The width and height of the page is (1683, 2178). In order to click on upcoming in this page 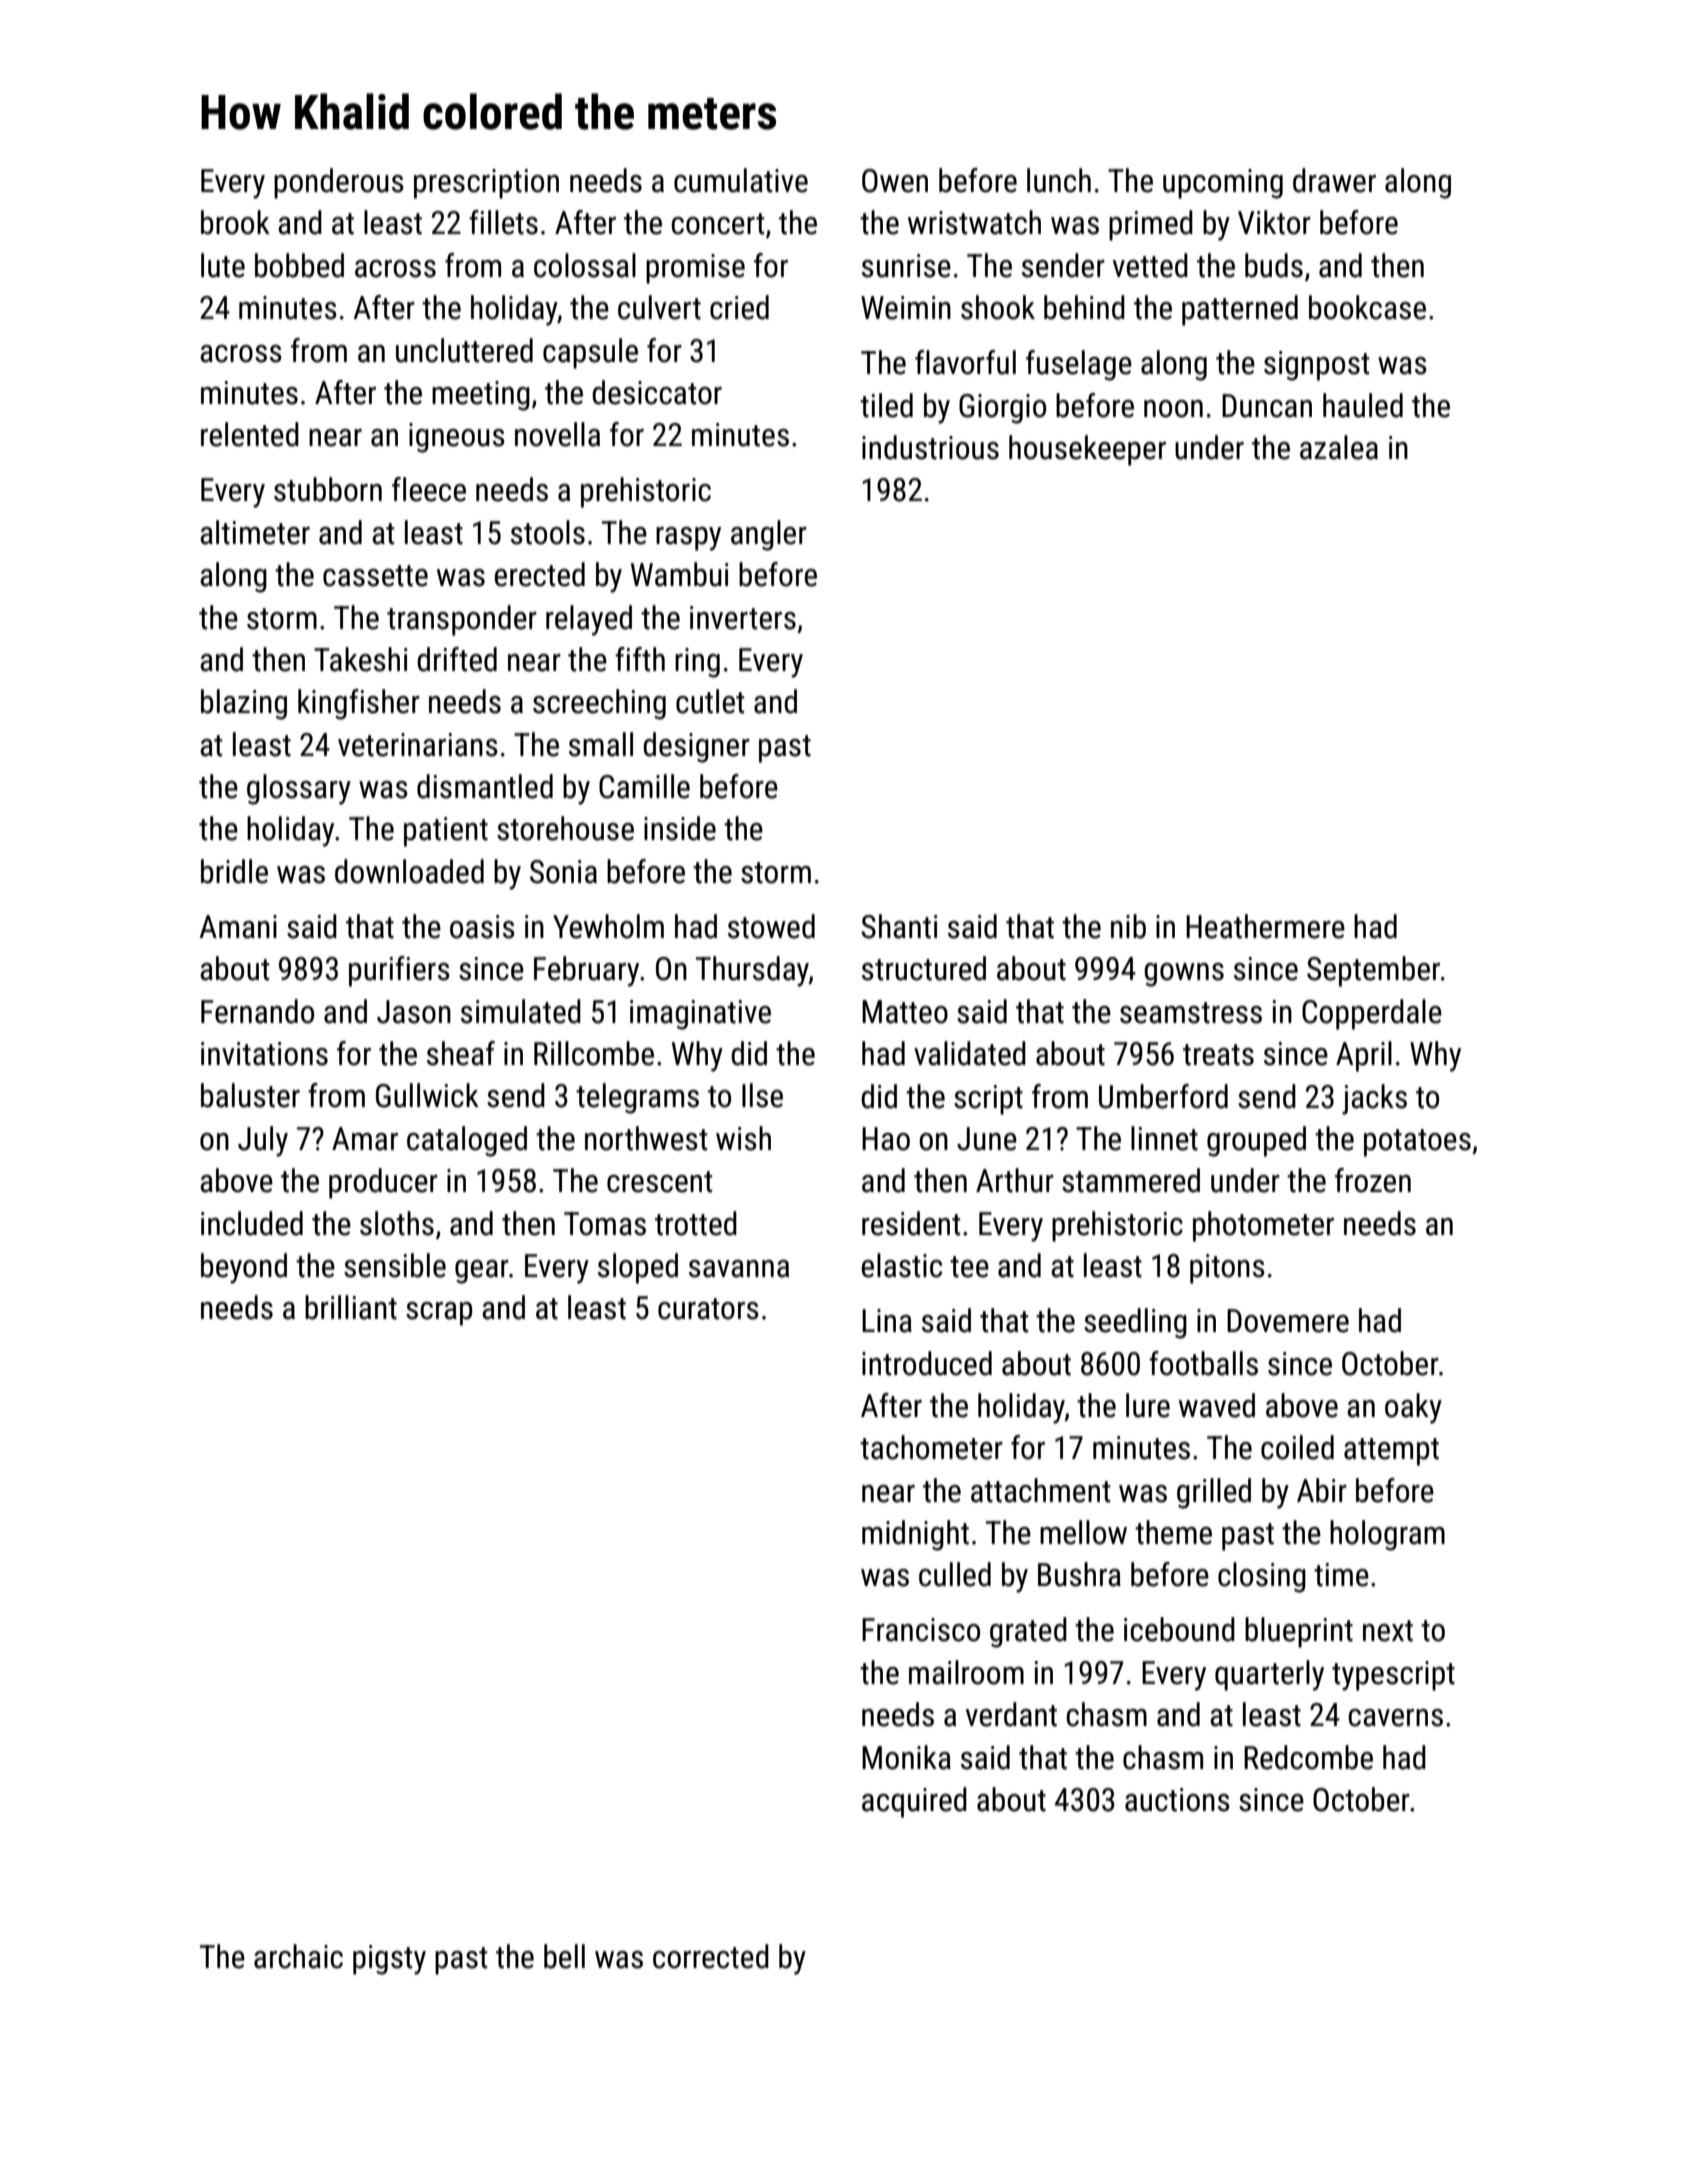, I will do `click(1223, 184)`.
